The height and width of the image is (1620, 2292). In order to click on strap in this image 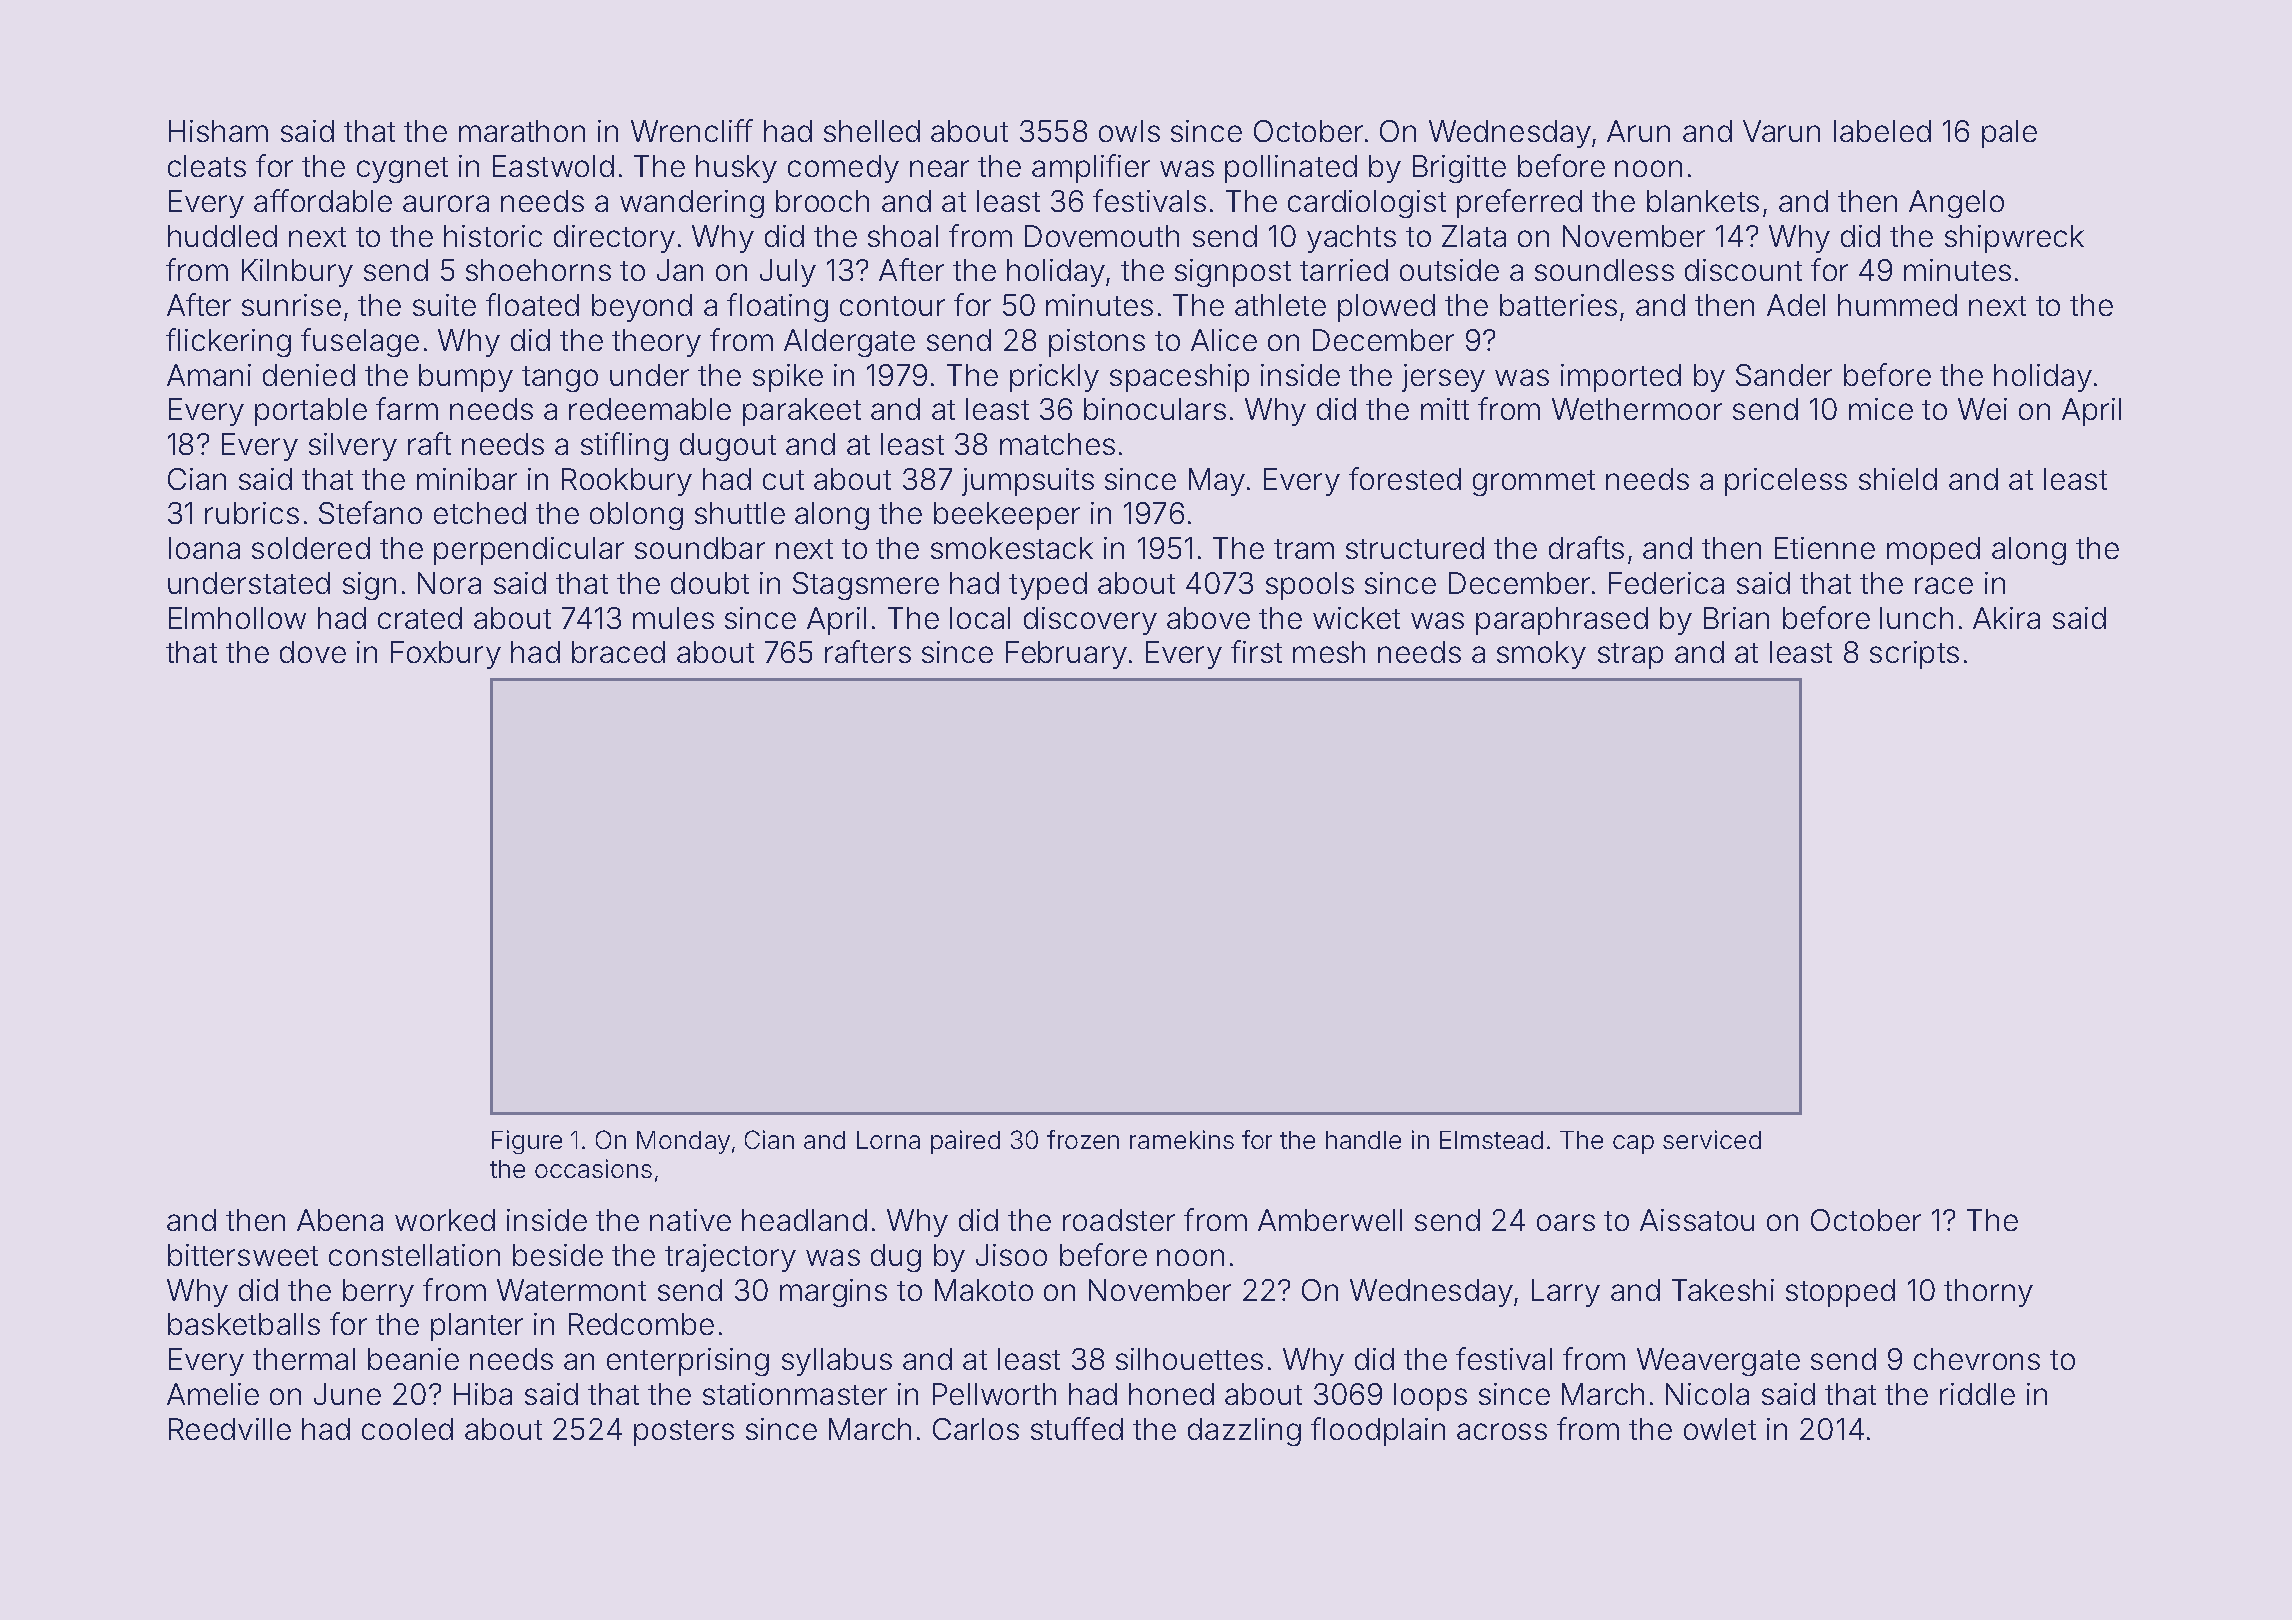, I will do `click(1630, 656)`.
